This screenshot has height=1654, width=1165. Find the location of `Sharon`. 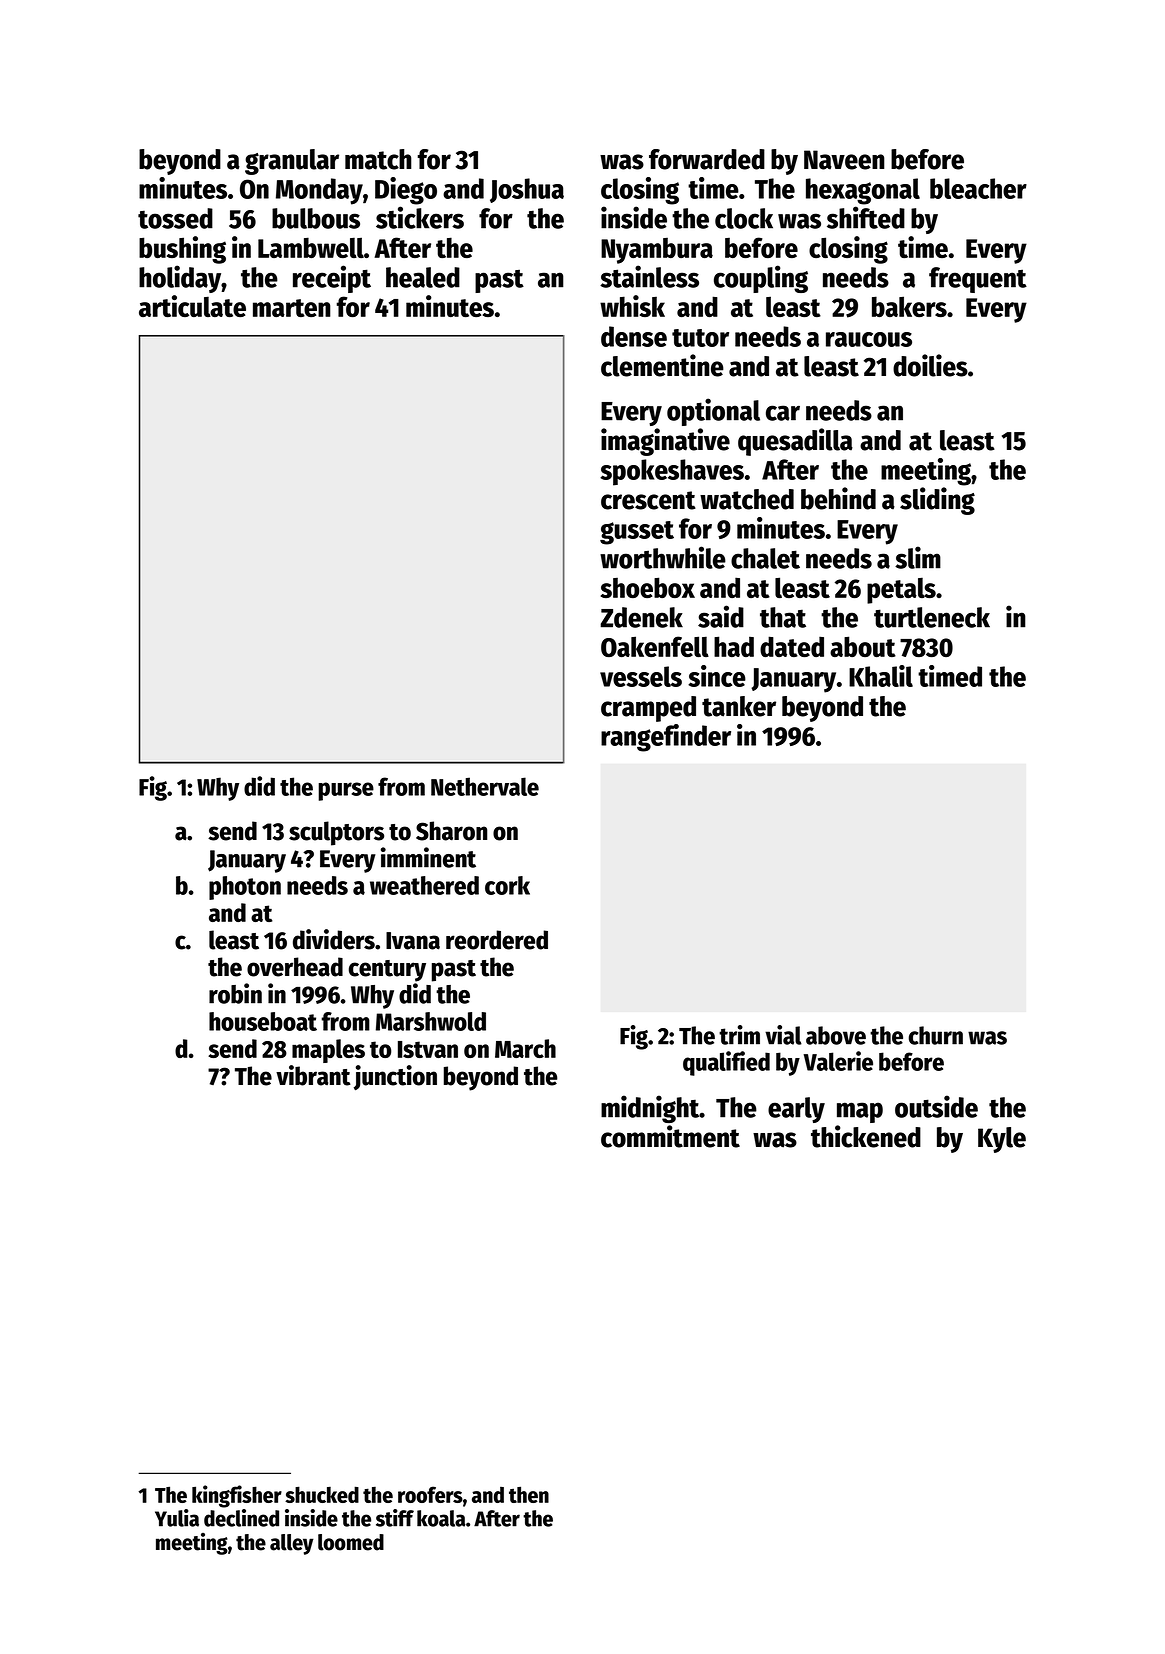

Sharon is located at coordinates (451, 831).
